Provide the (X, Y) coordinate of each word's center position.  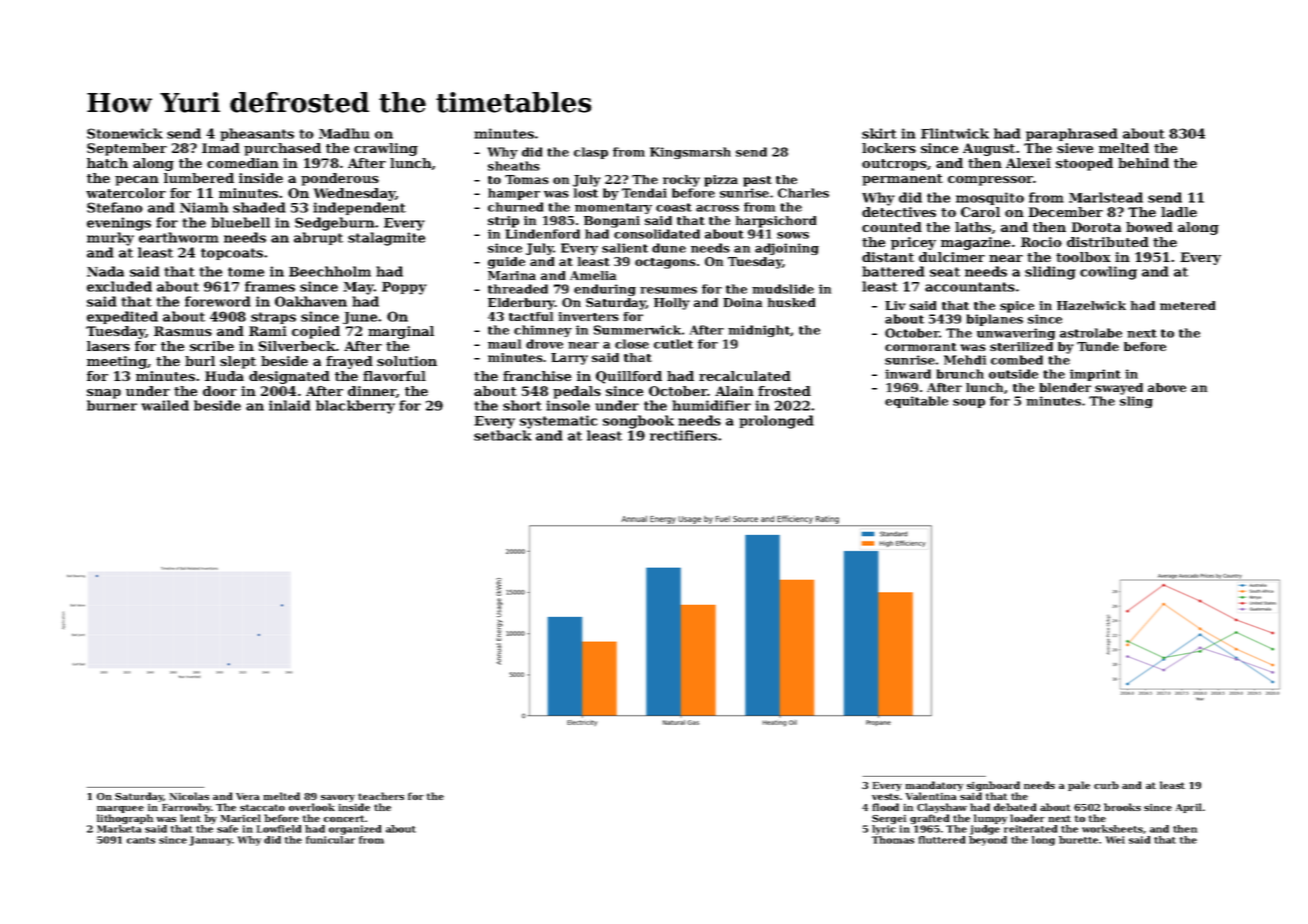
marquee (120, 809)
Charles (803, 193)
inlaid (290, 405)
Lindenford (542, 234)
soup (969, 403)
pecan (137, 181)
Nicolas (189, 796)
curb (1106, 785)
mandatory (934, 786)
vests (885, 796)
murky (110, 239)
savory (338, 798)
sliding (1050, 273)
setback (503, 435)
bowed (1149, 227)
